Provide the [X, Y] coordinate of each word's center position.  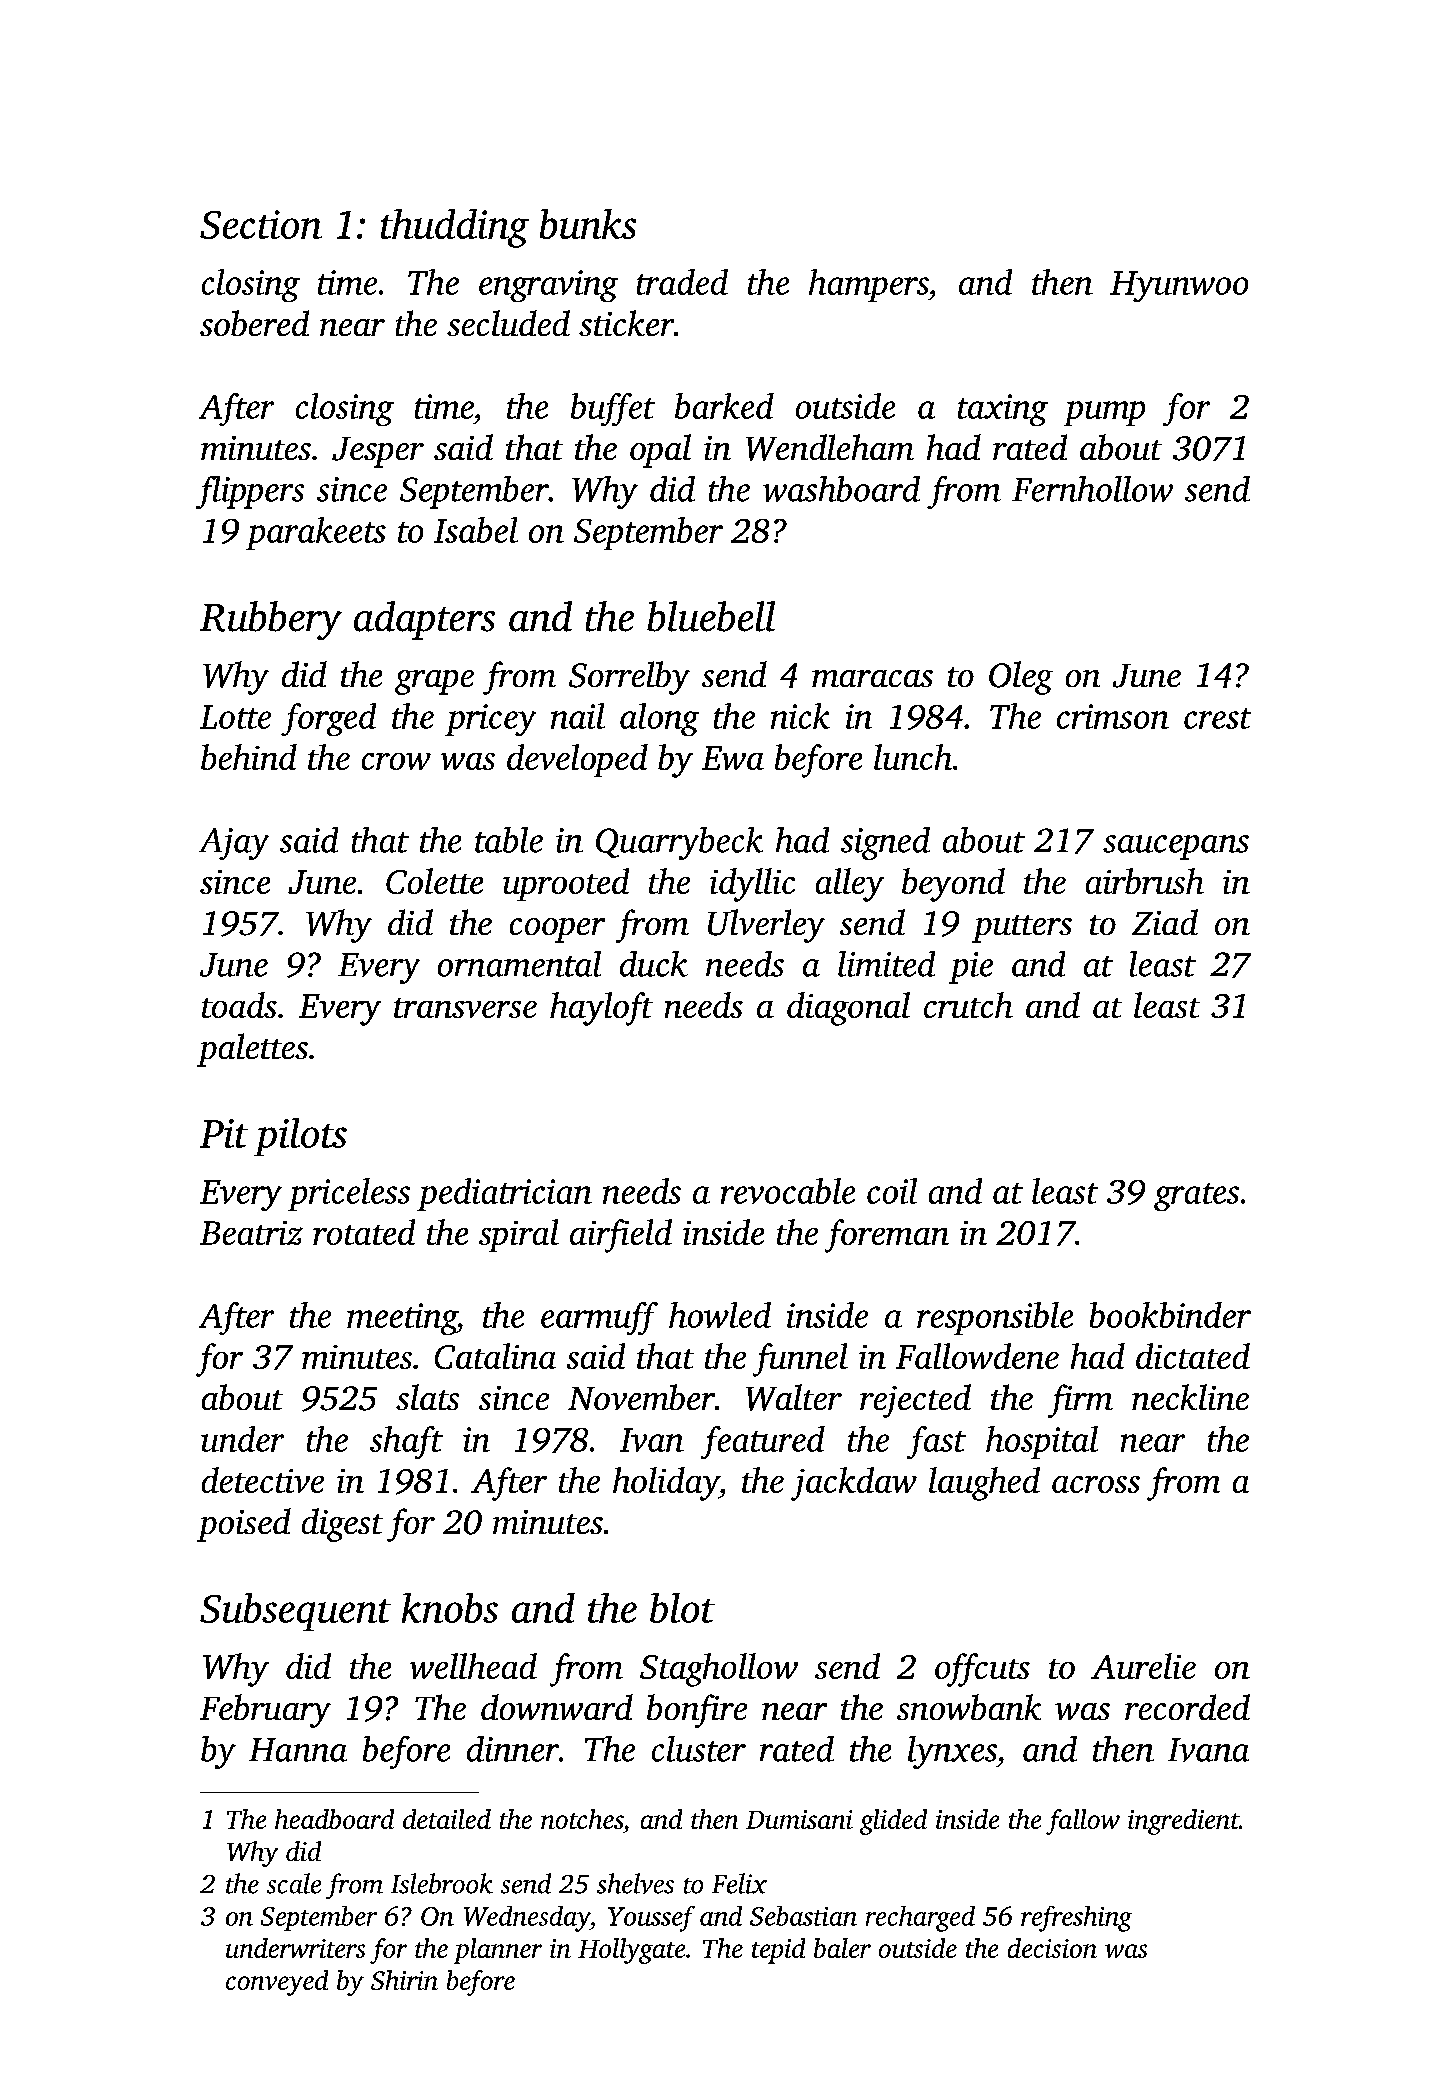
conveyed [277, 1983]
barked [724, 406]
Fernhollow [1092, 489]
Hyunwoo [1179, 286]
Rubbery [271, 620]
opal [660, 451]
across [1096, 1484]
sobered [254, 323]
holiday [666, 1484]
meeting [402, 1319]
